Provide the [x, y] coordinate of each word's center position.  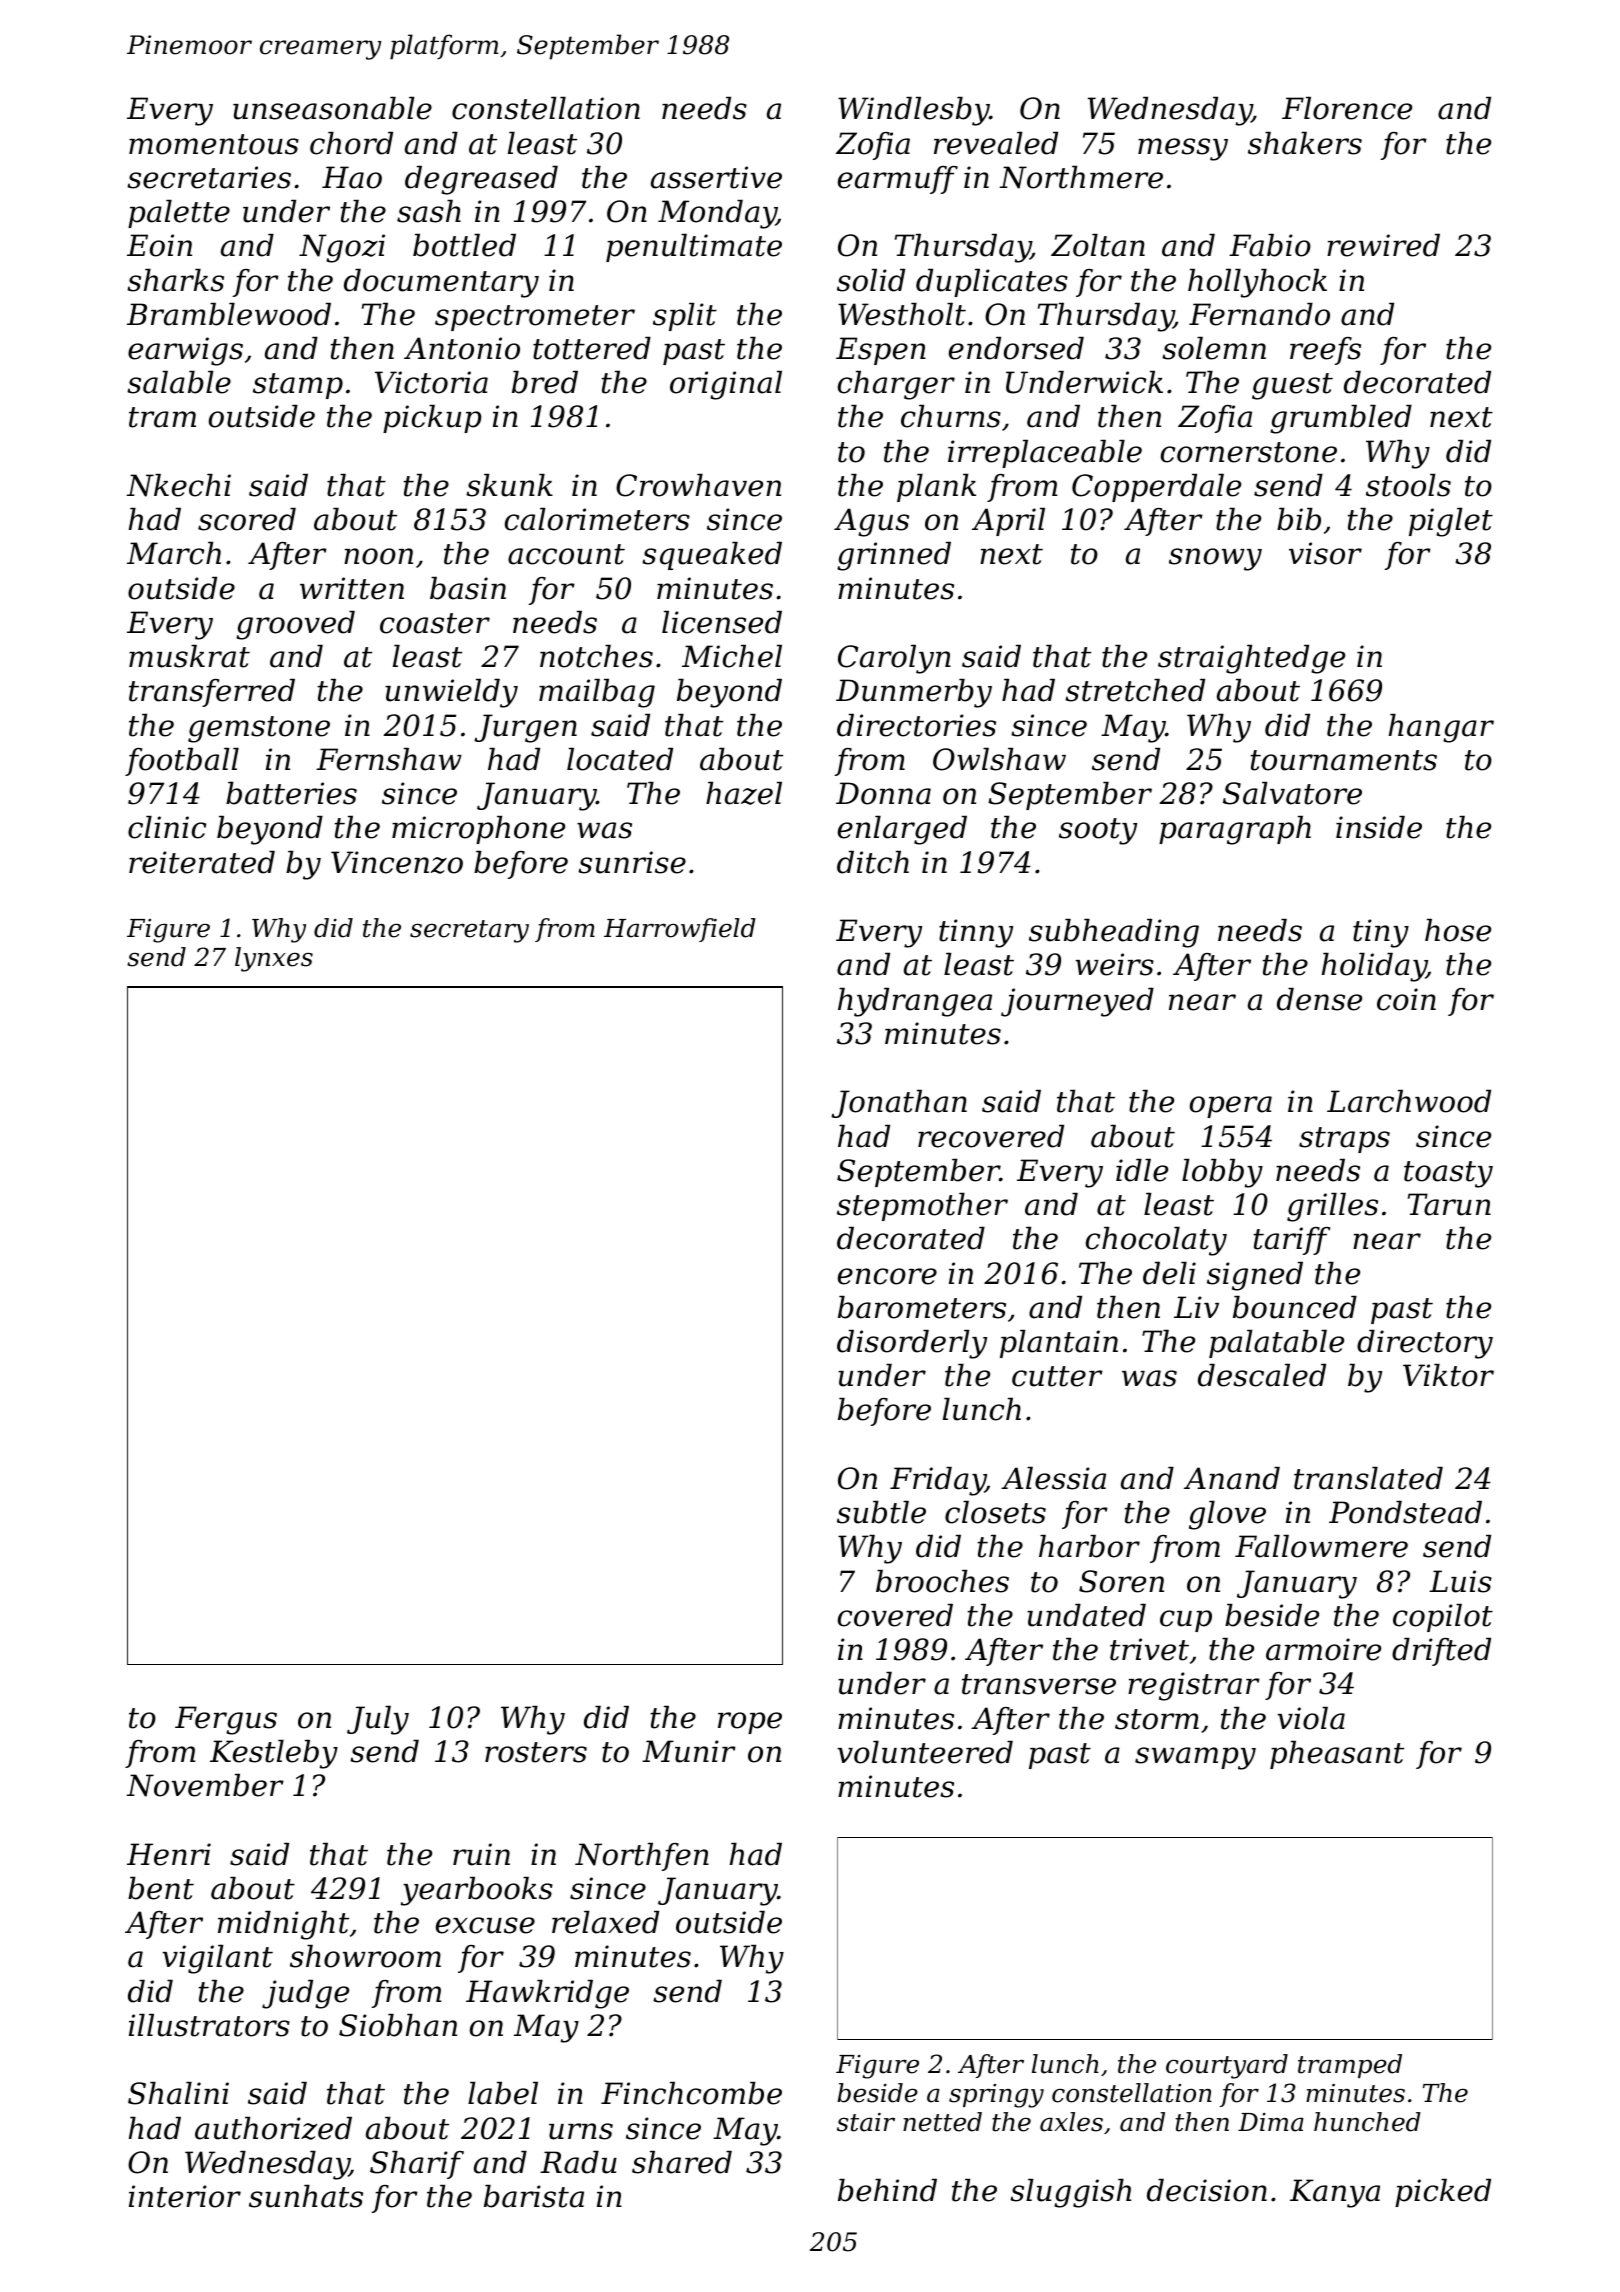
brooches [942, 1581]
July [378, 1720]
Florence [1347, 108]
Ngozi [342, 248]
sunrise [632, 862]
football [182, 762]
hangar [1441, 728]
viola [1311, 1718]
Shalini [178, 2093]
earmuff [898, 180]
